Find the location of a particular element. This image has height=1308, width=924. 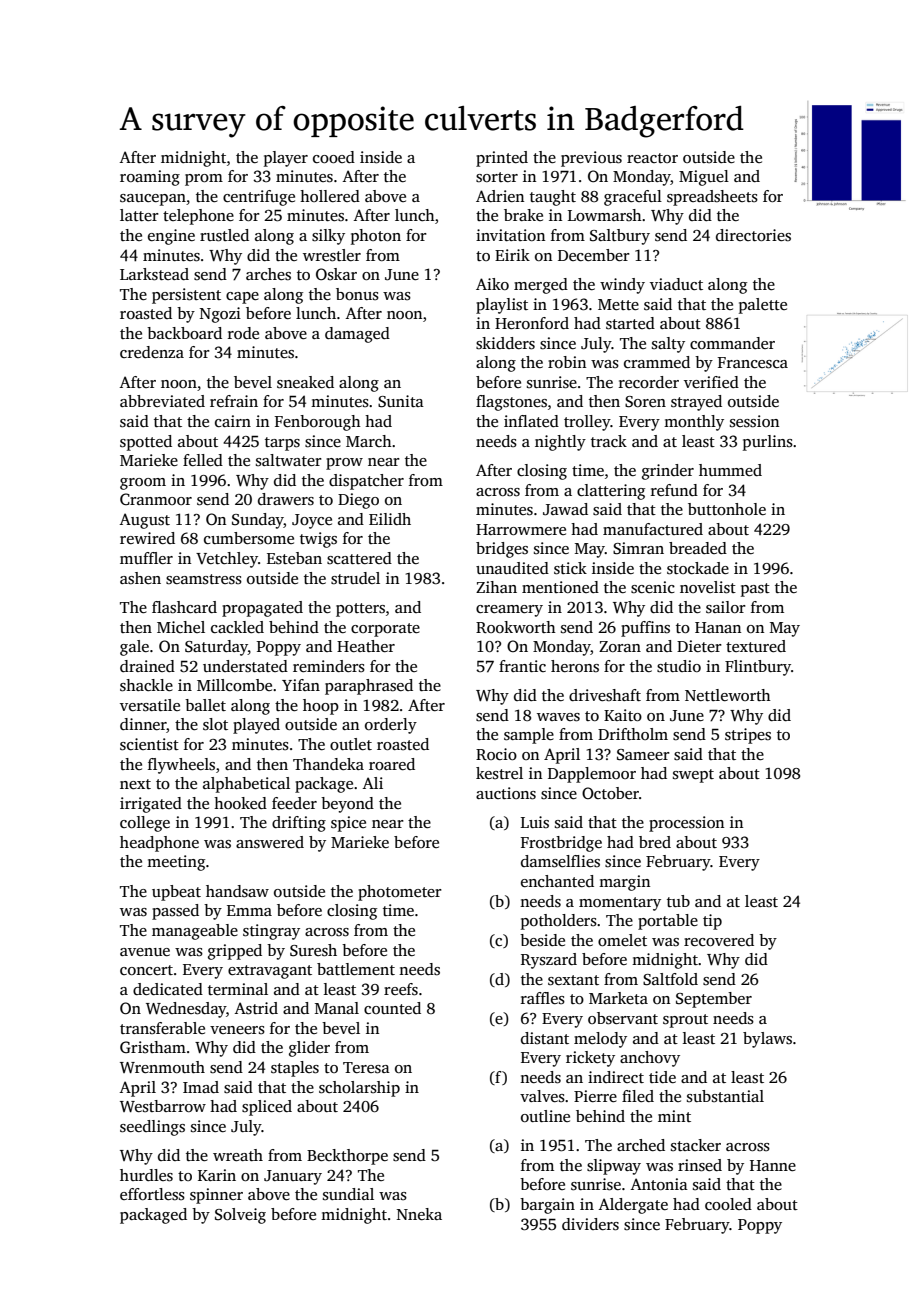

Karin is located at coordinates (217, 1175).
